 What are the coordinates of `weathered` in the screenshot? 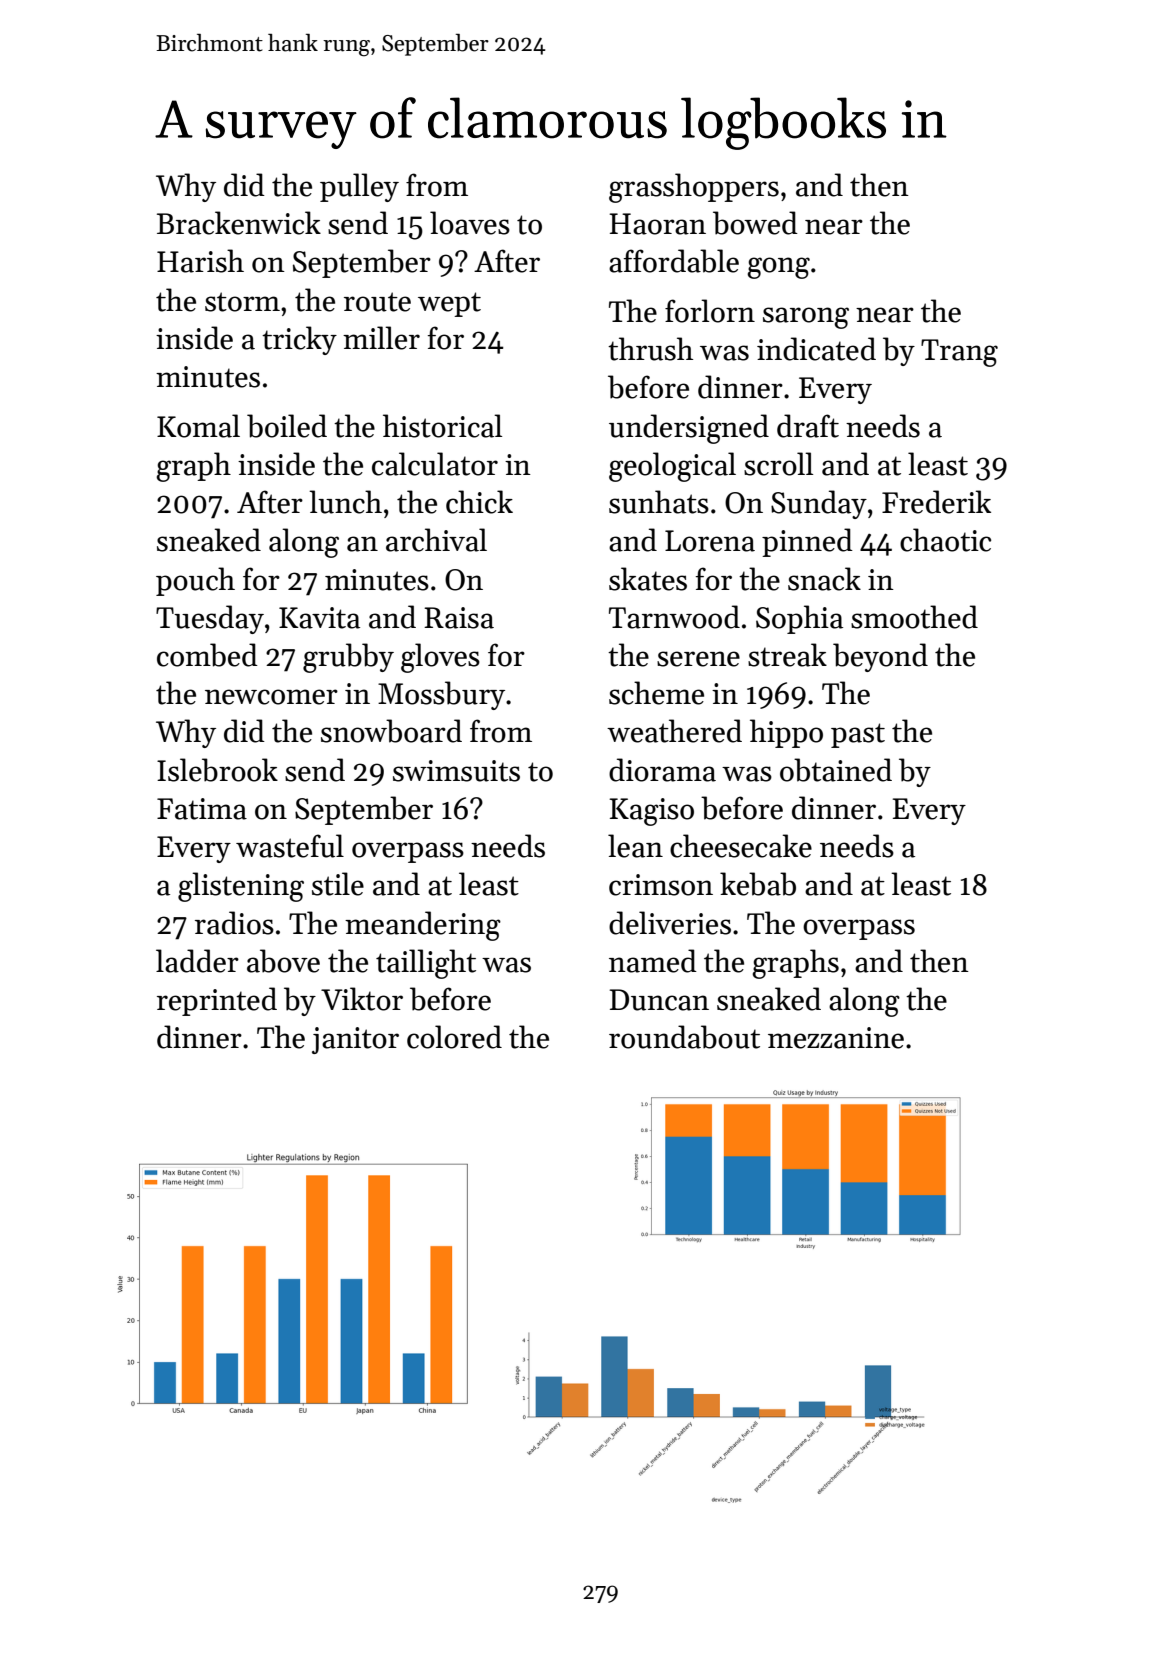 It's located at (674, 731).
